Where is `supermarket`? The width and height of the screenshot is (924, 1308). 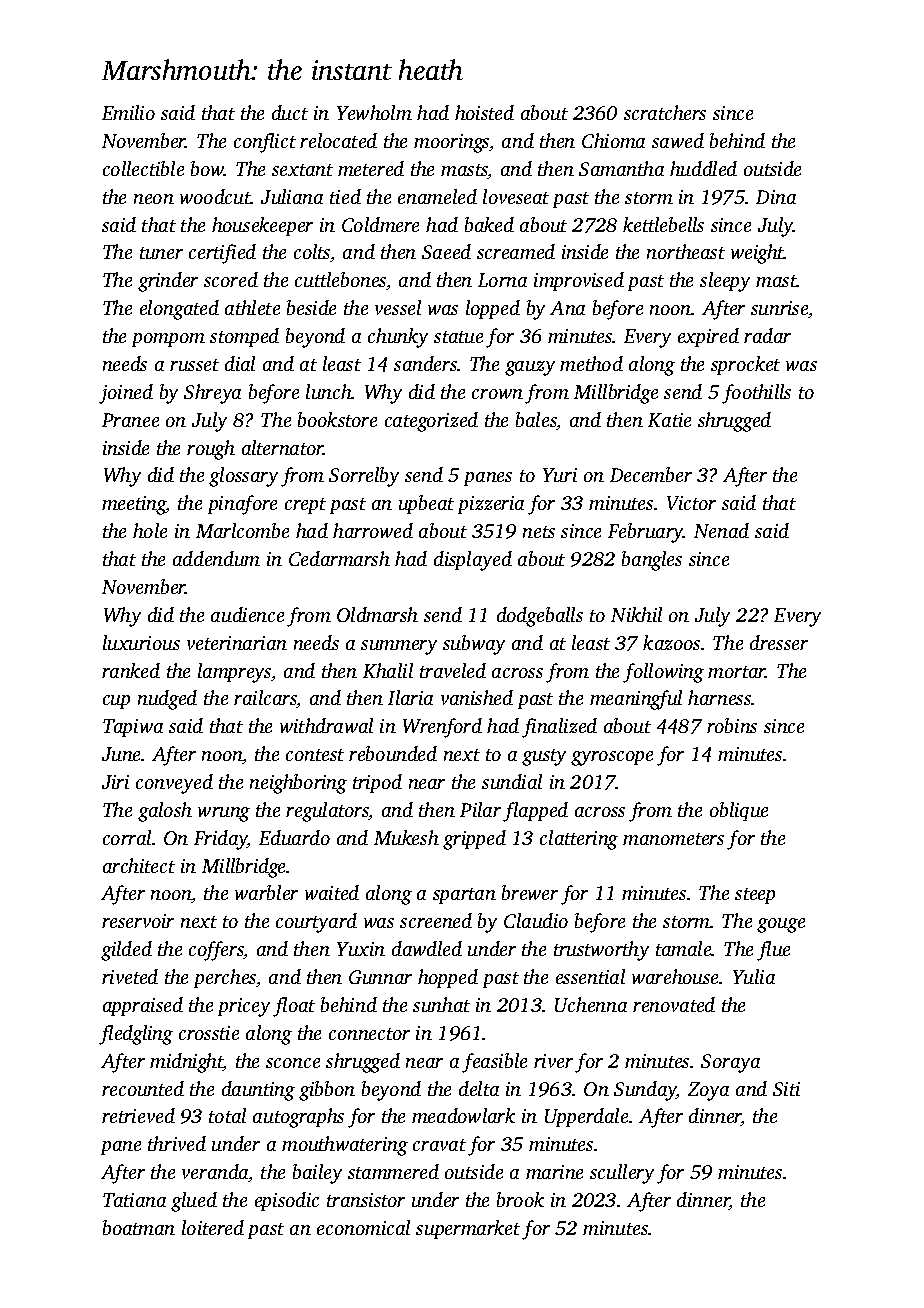
supermarket is located at coordinates (468, 1229).
